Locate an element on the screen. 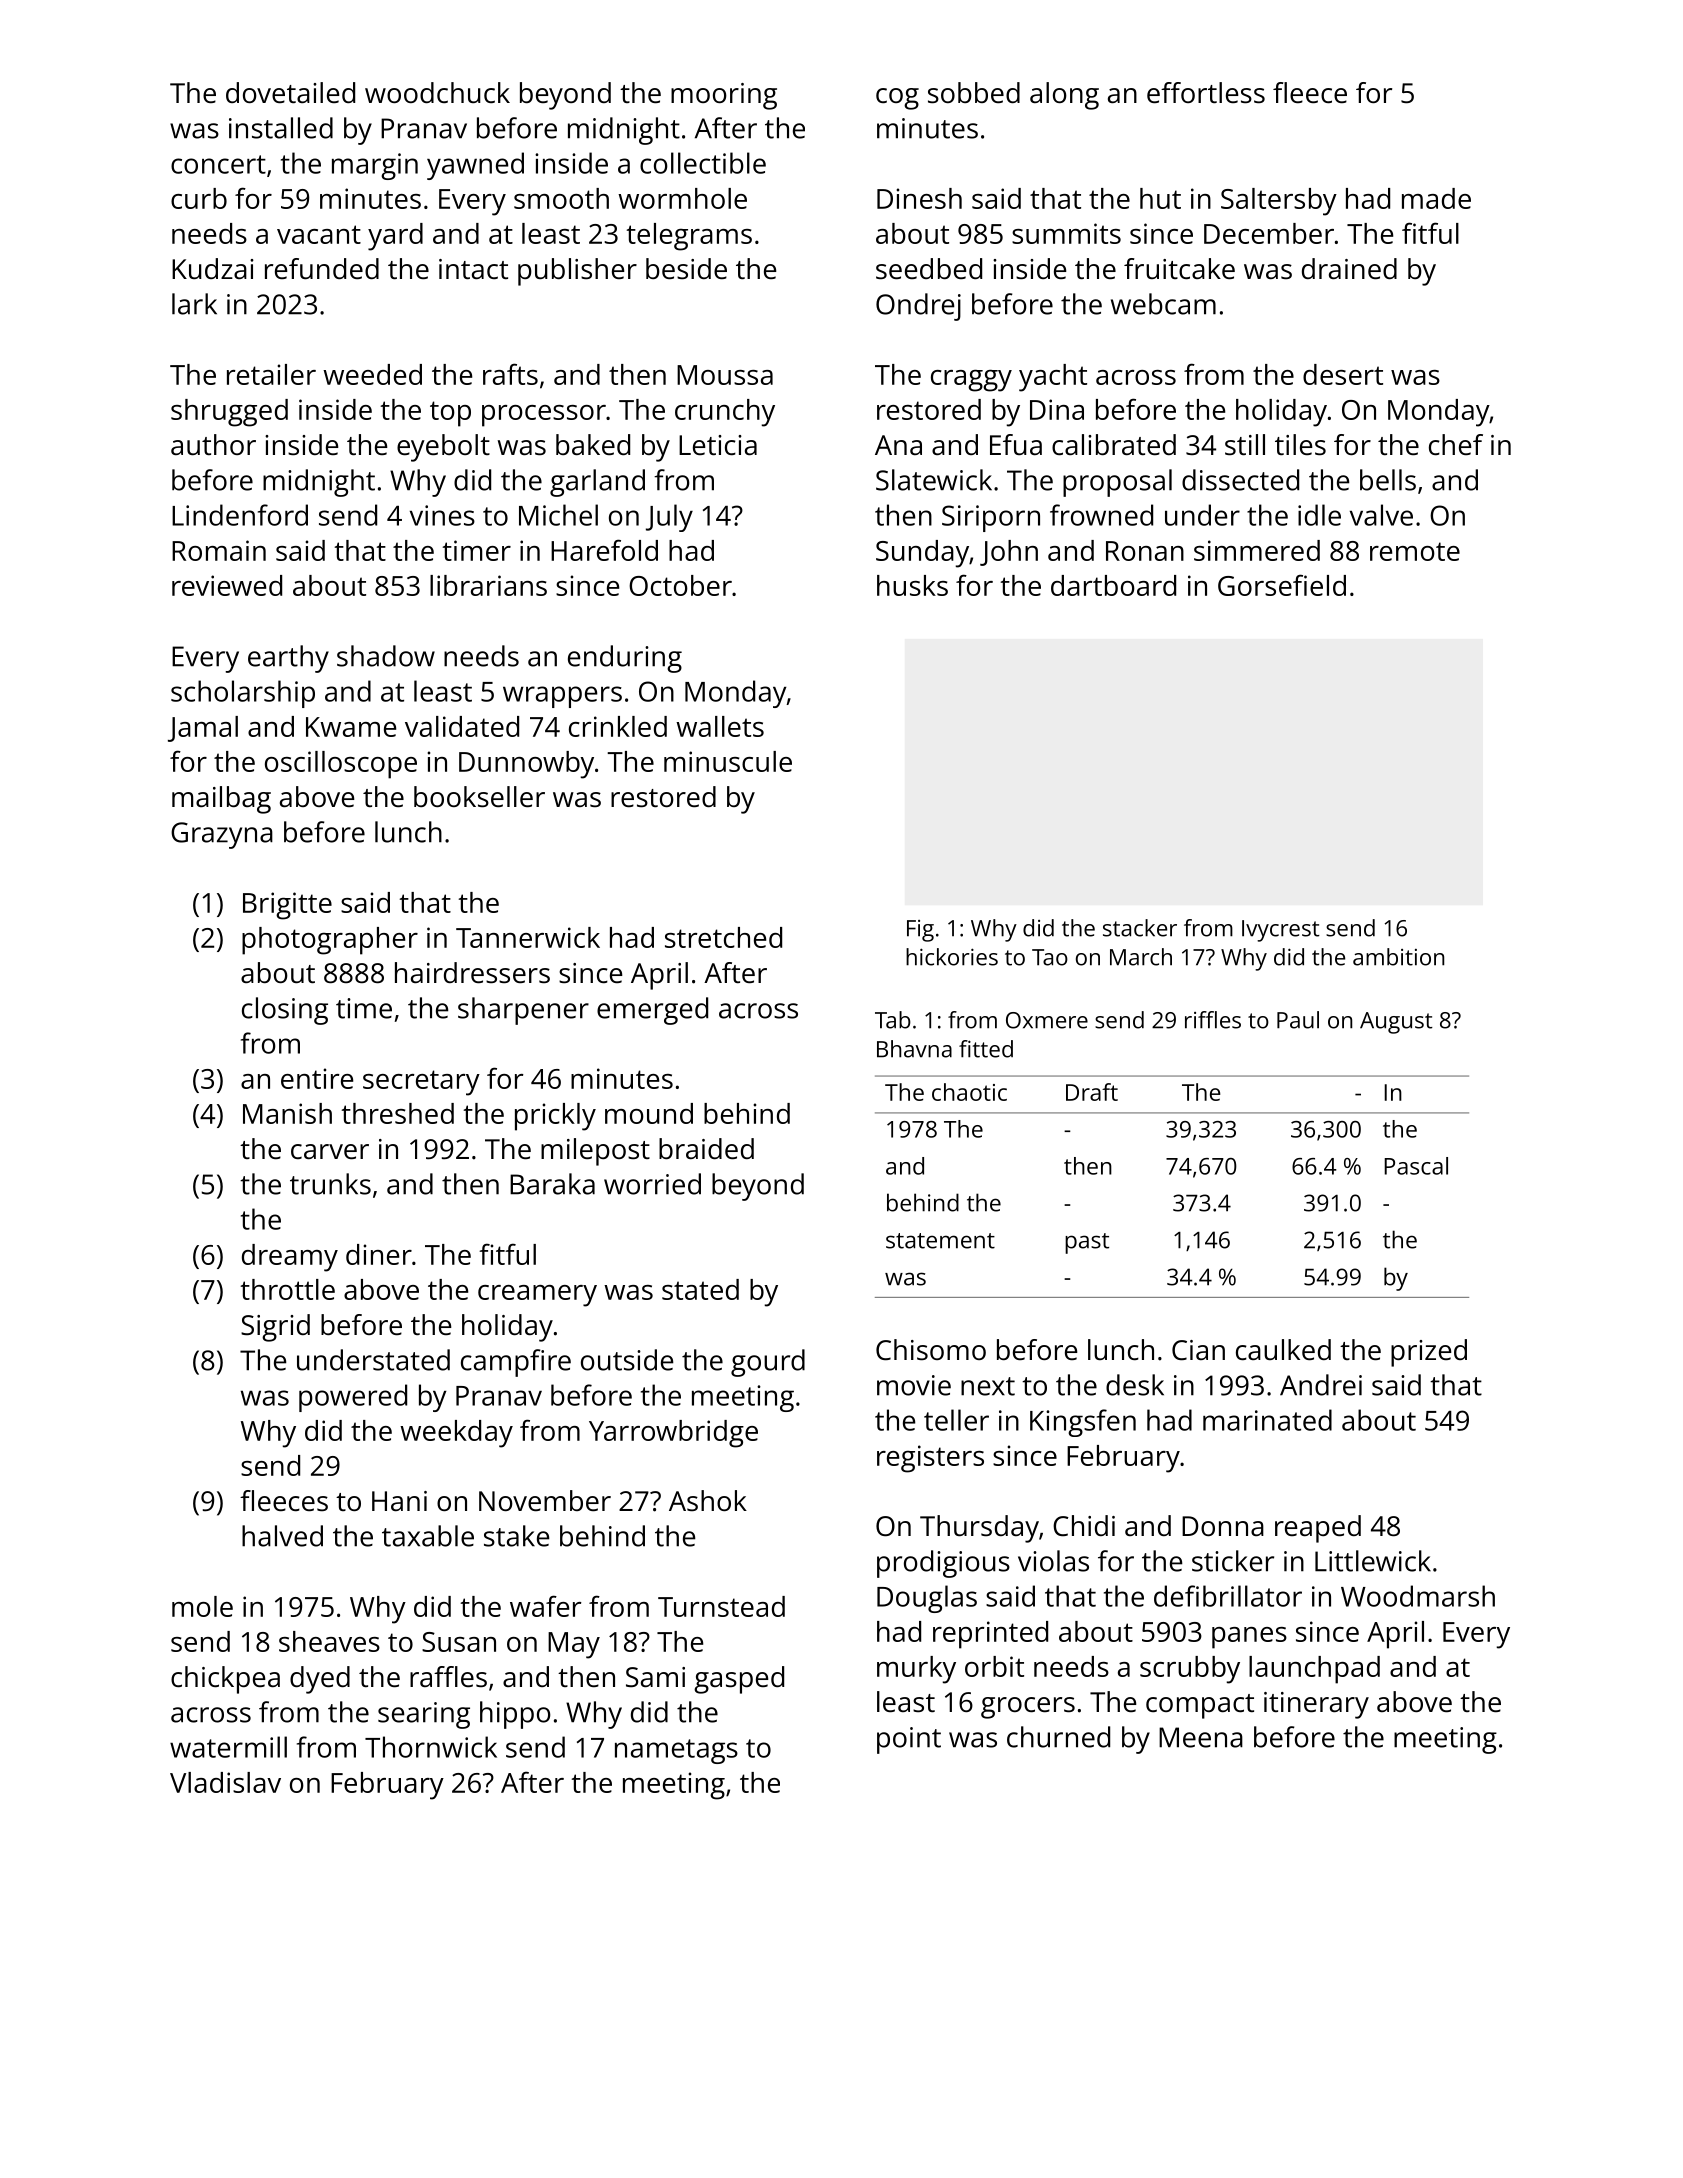  October is located at coordinates (680, 585).
